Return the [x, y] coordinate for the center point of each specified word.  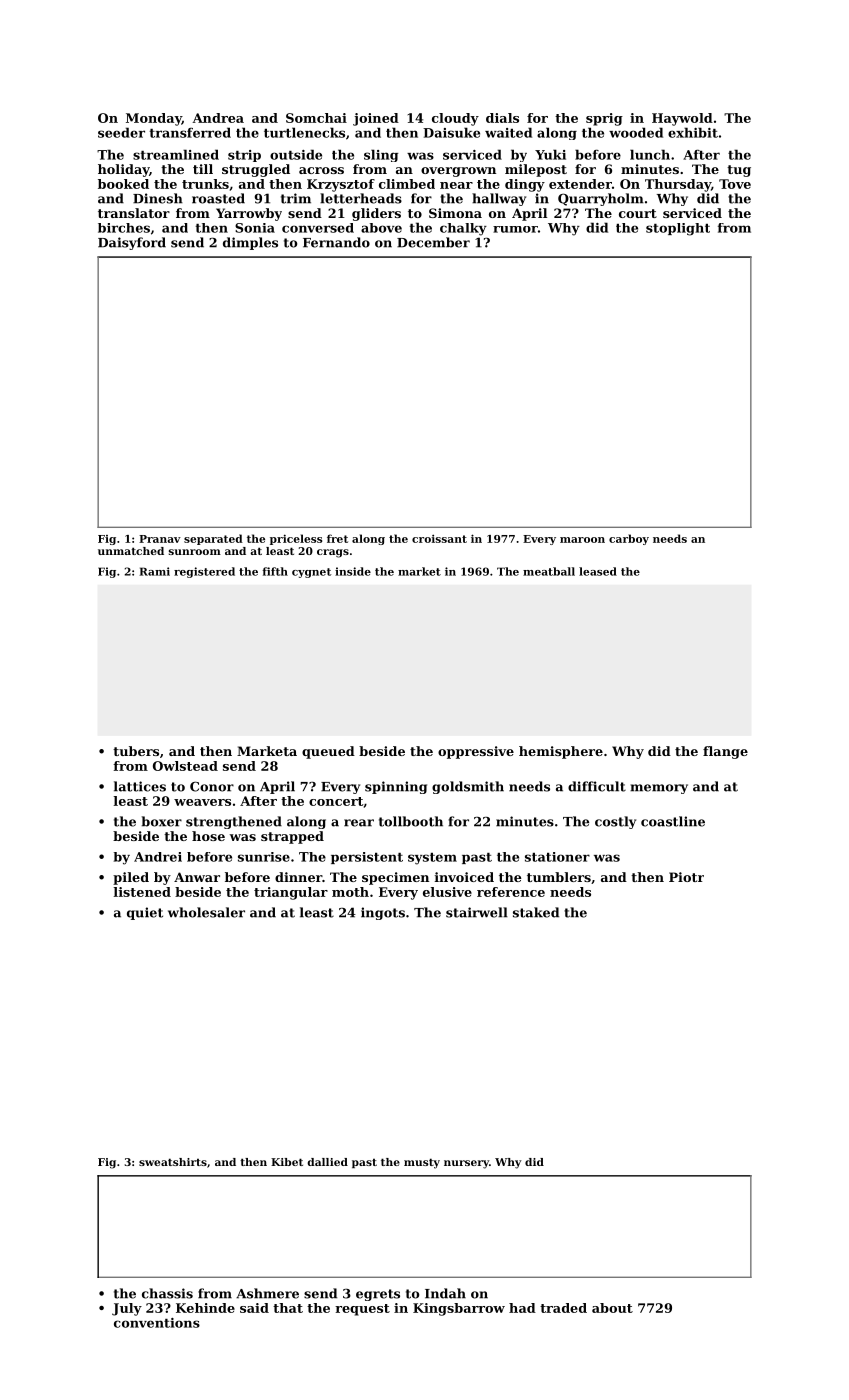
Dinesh [158, 198]
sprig [604, 119]
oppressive [476, 752]
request [362, 1310]
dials [502, 118]
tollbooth [411, 821]
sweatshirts [173, 1162]
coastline [673, 821]
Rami [154, 571]
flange [725, 752]
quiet [145, 913]
